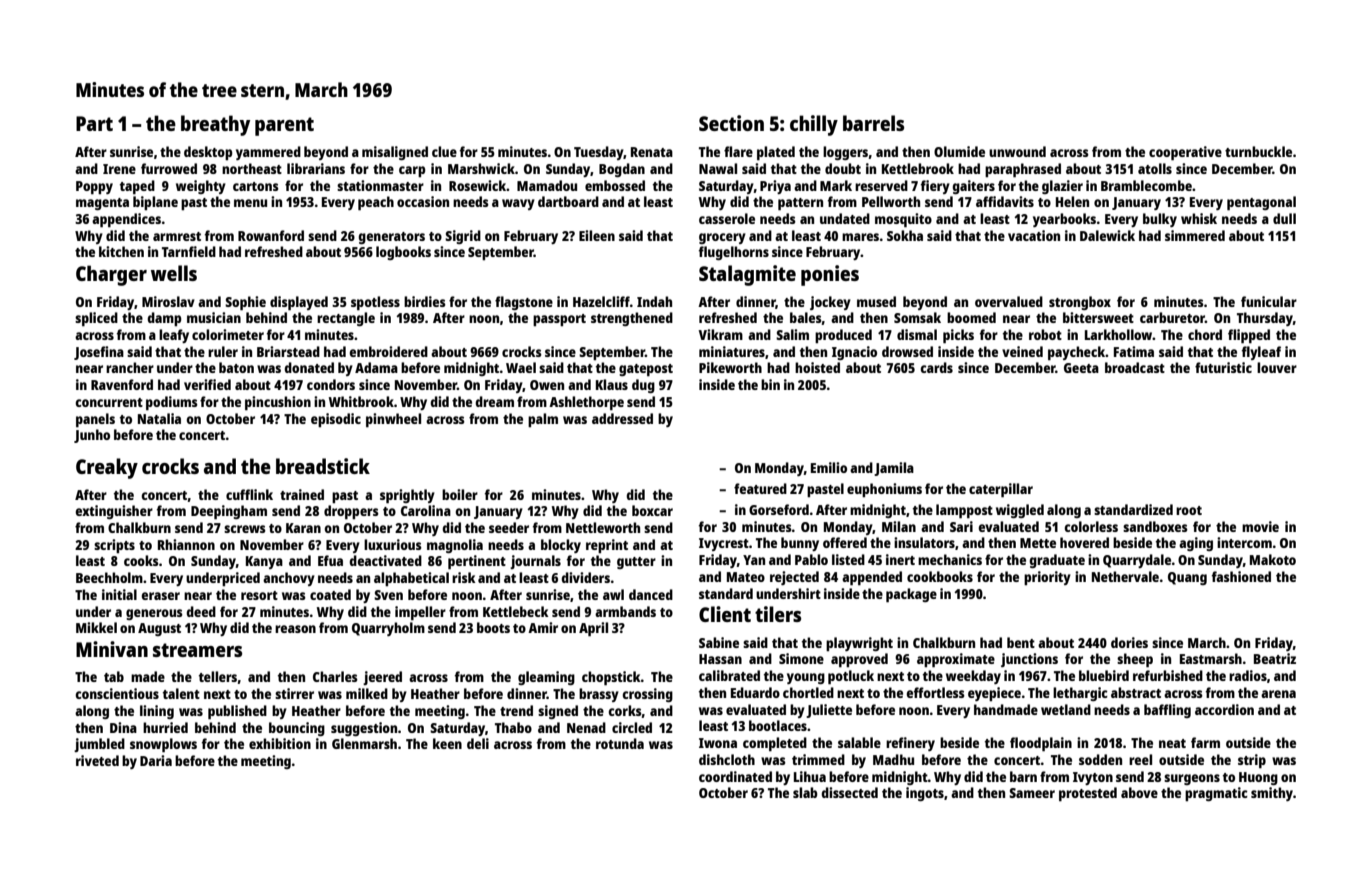 The width and height of the page is (1372, 887). What do you see at coordinates (818, 759) in the page?
I see `trimmed` at bounding box center [818, 759].
